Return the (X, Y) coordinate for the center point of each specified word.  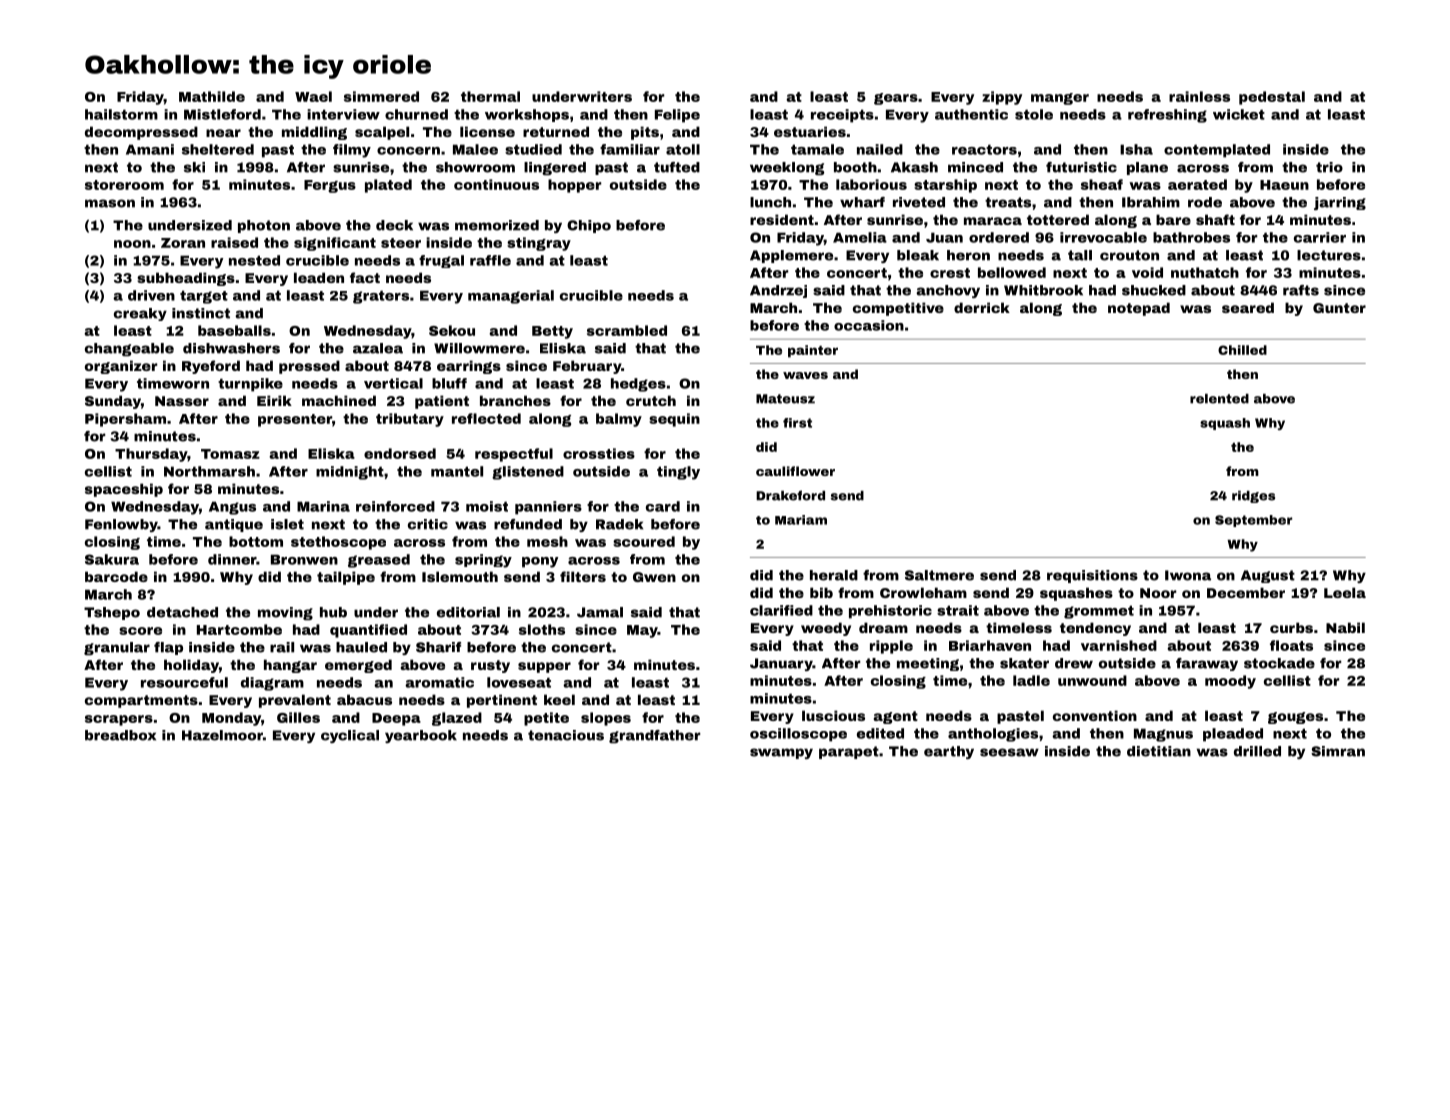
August (1268, 576)
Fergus (330, 186)
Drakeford (790, 495)
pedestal (1272, 98)
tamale (817, 149)
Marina (323, 506)
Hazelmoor (222, 735)
